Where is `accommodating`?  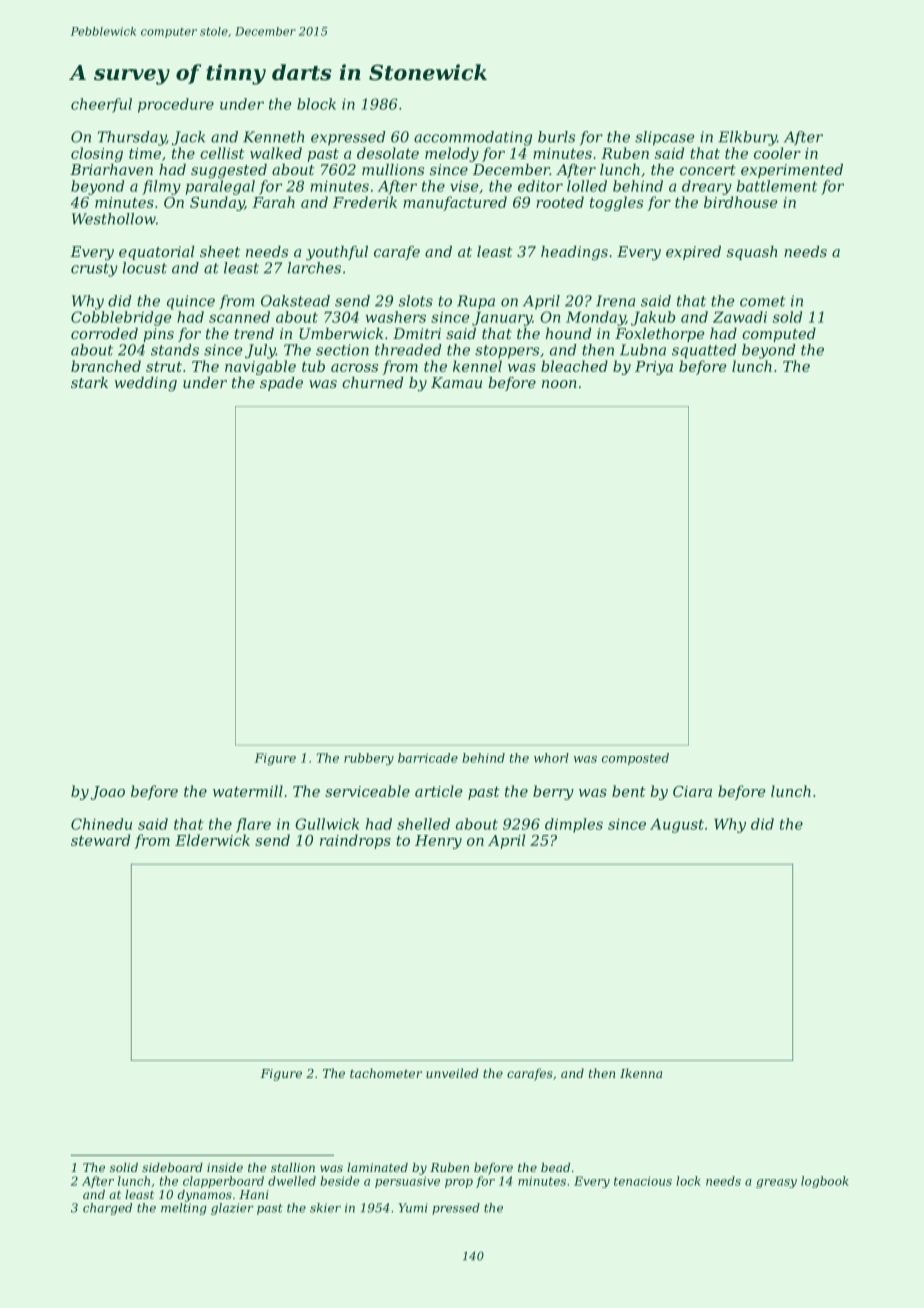
accommodating is located at coordinates (473, 138).
